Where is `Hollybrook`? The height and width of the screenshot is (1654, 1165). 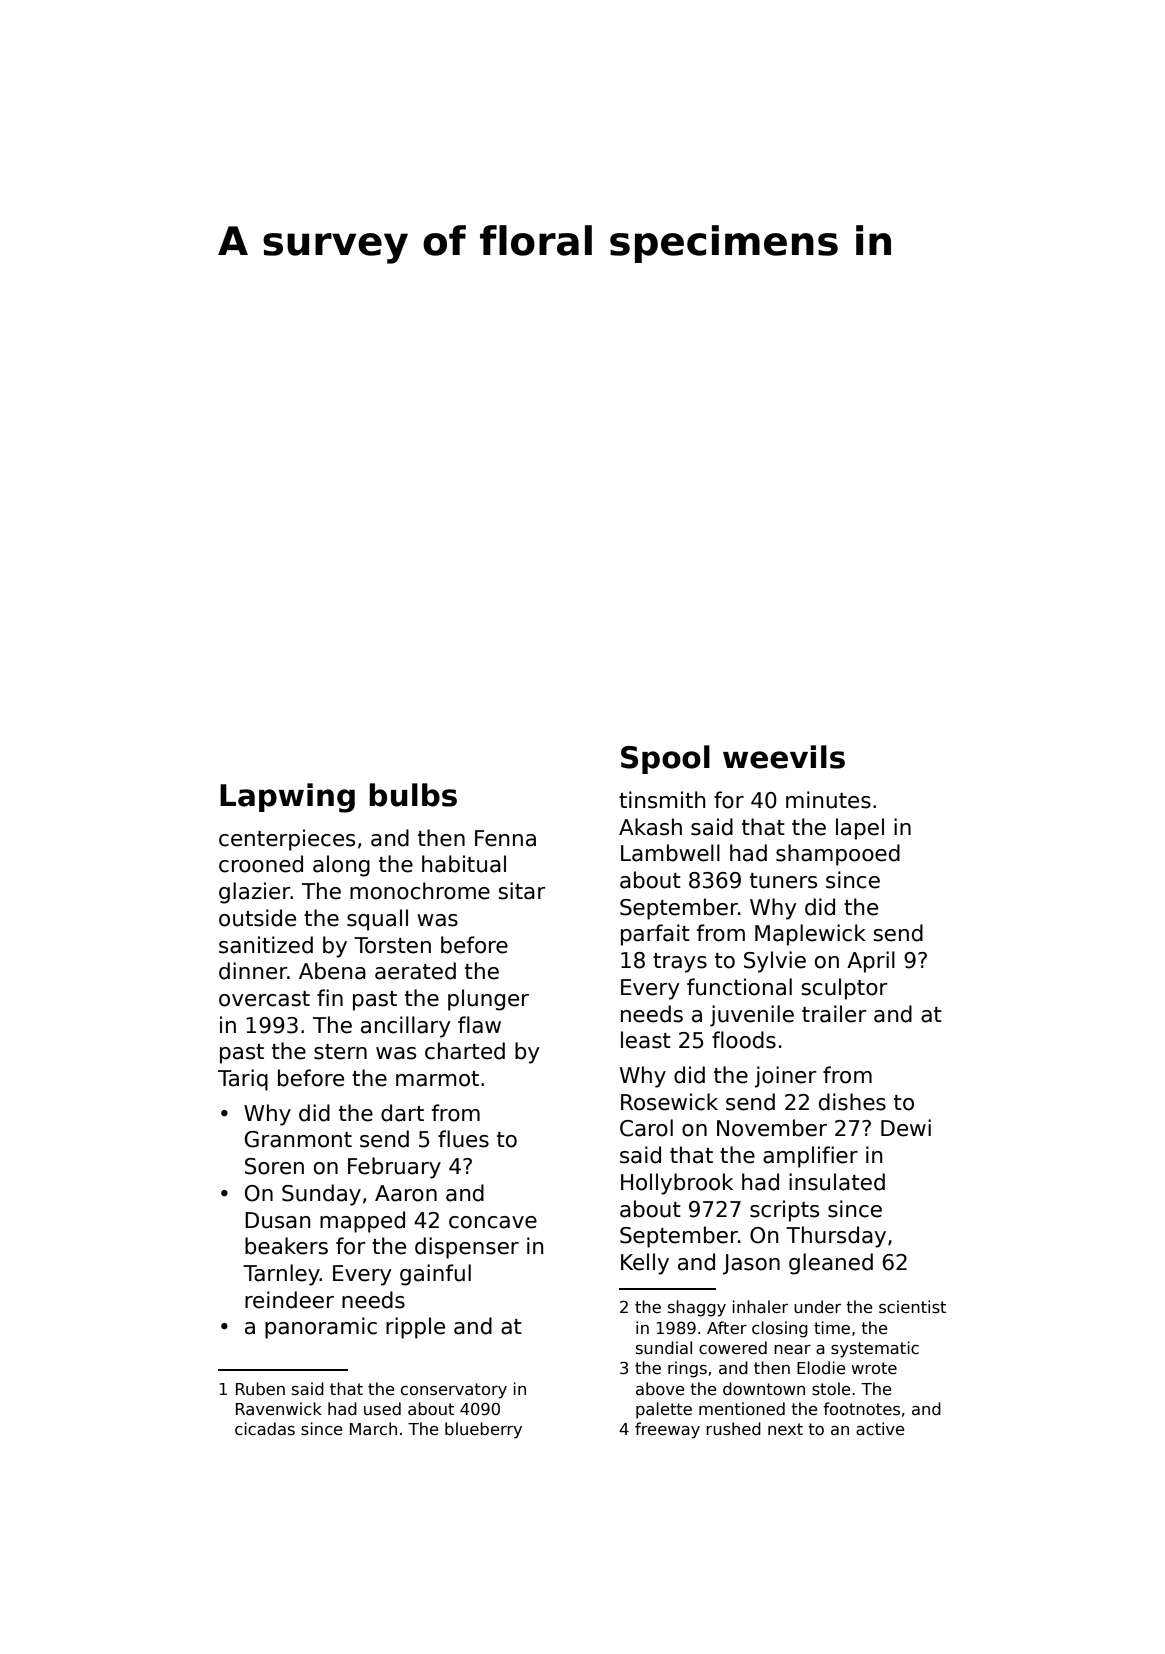
Hollybrook is located at coordinates (677, 1184).
